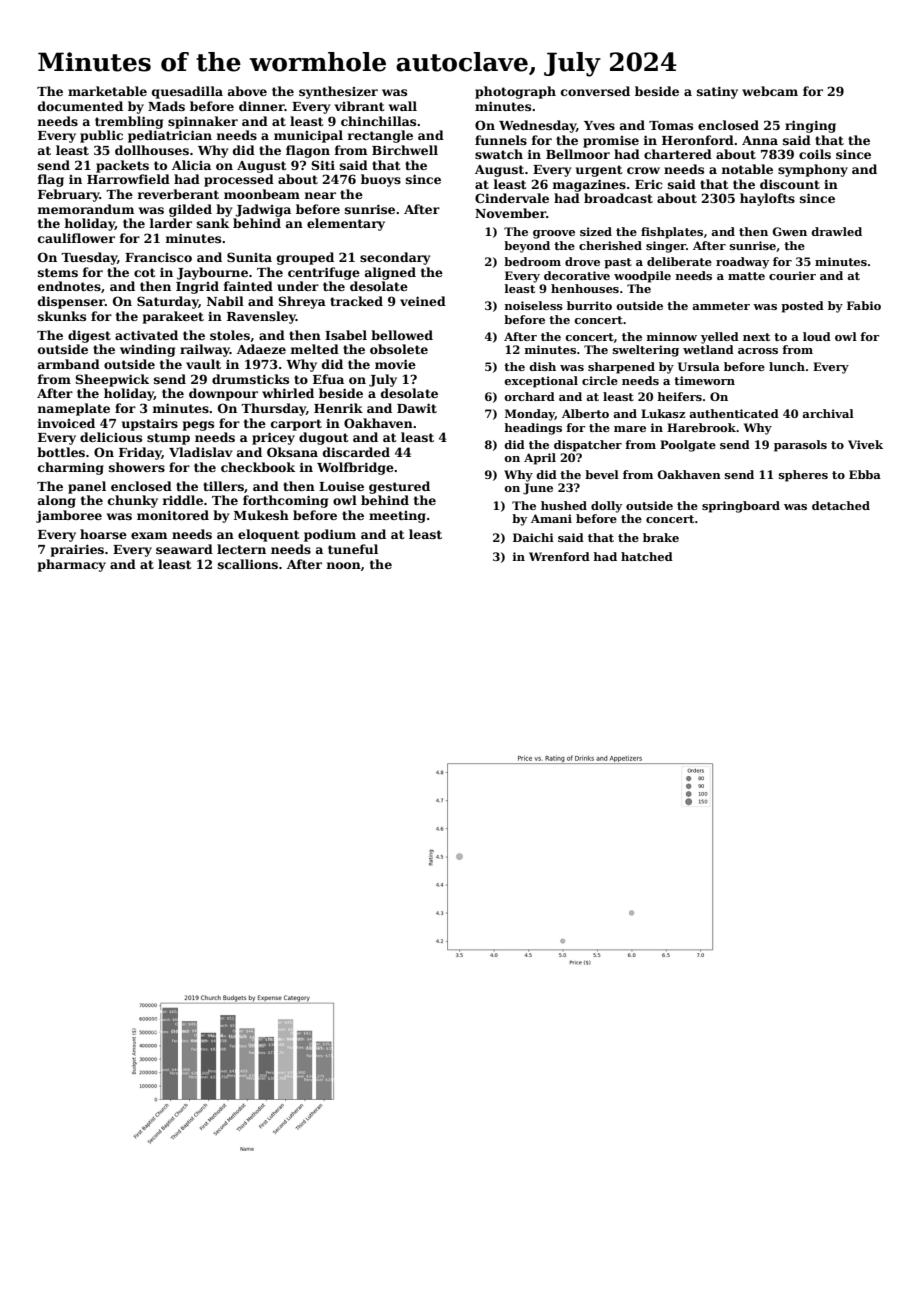 This image has width=924, height=1308. What do you see at coordinates (663, 413) in the image?
I see `Lukasz` at bounding box center [663, 413].
